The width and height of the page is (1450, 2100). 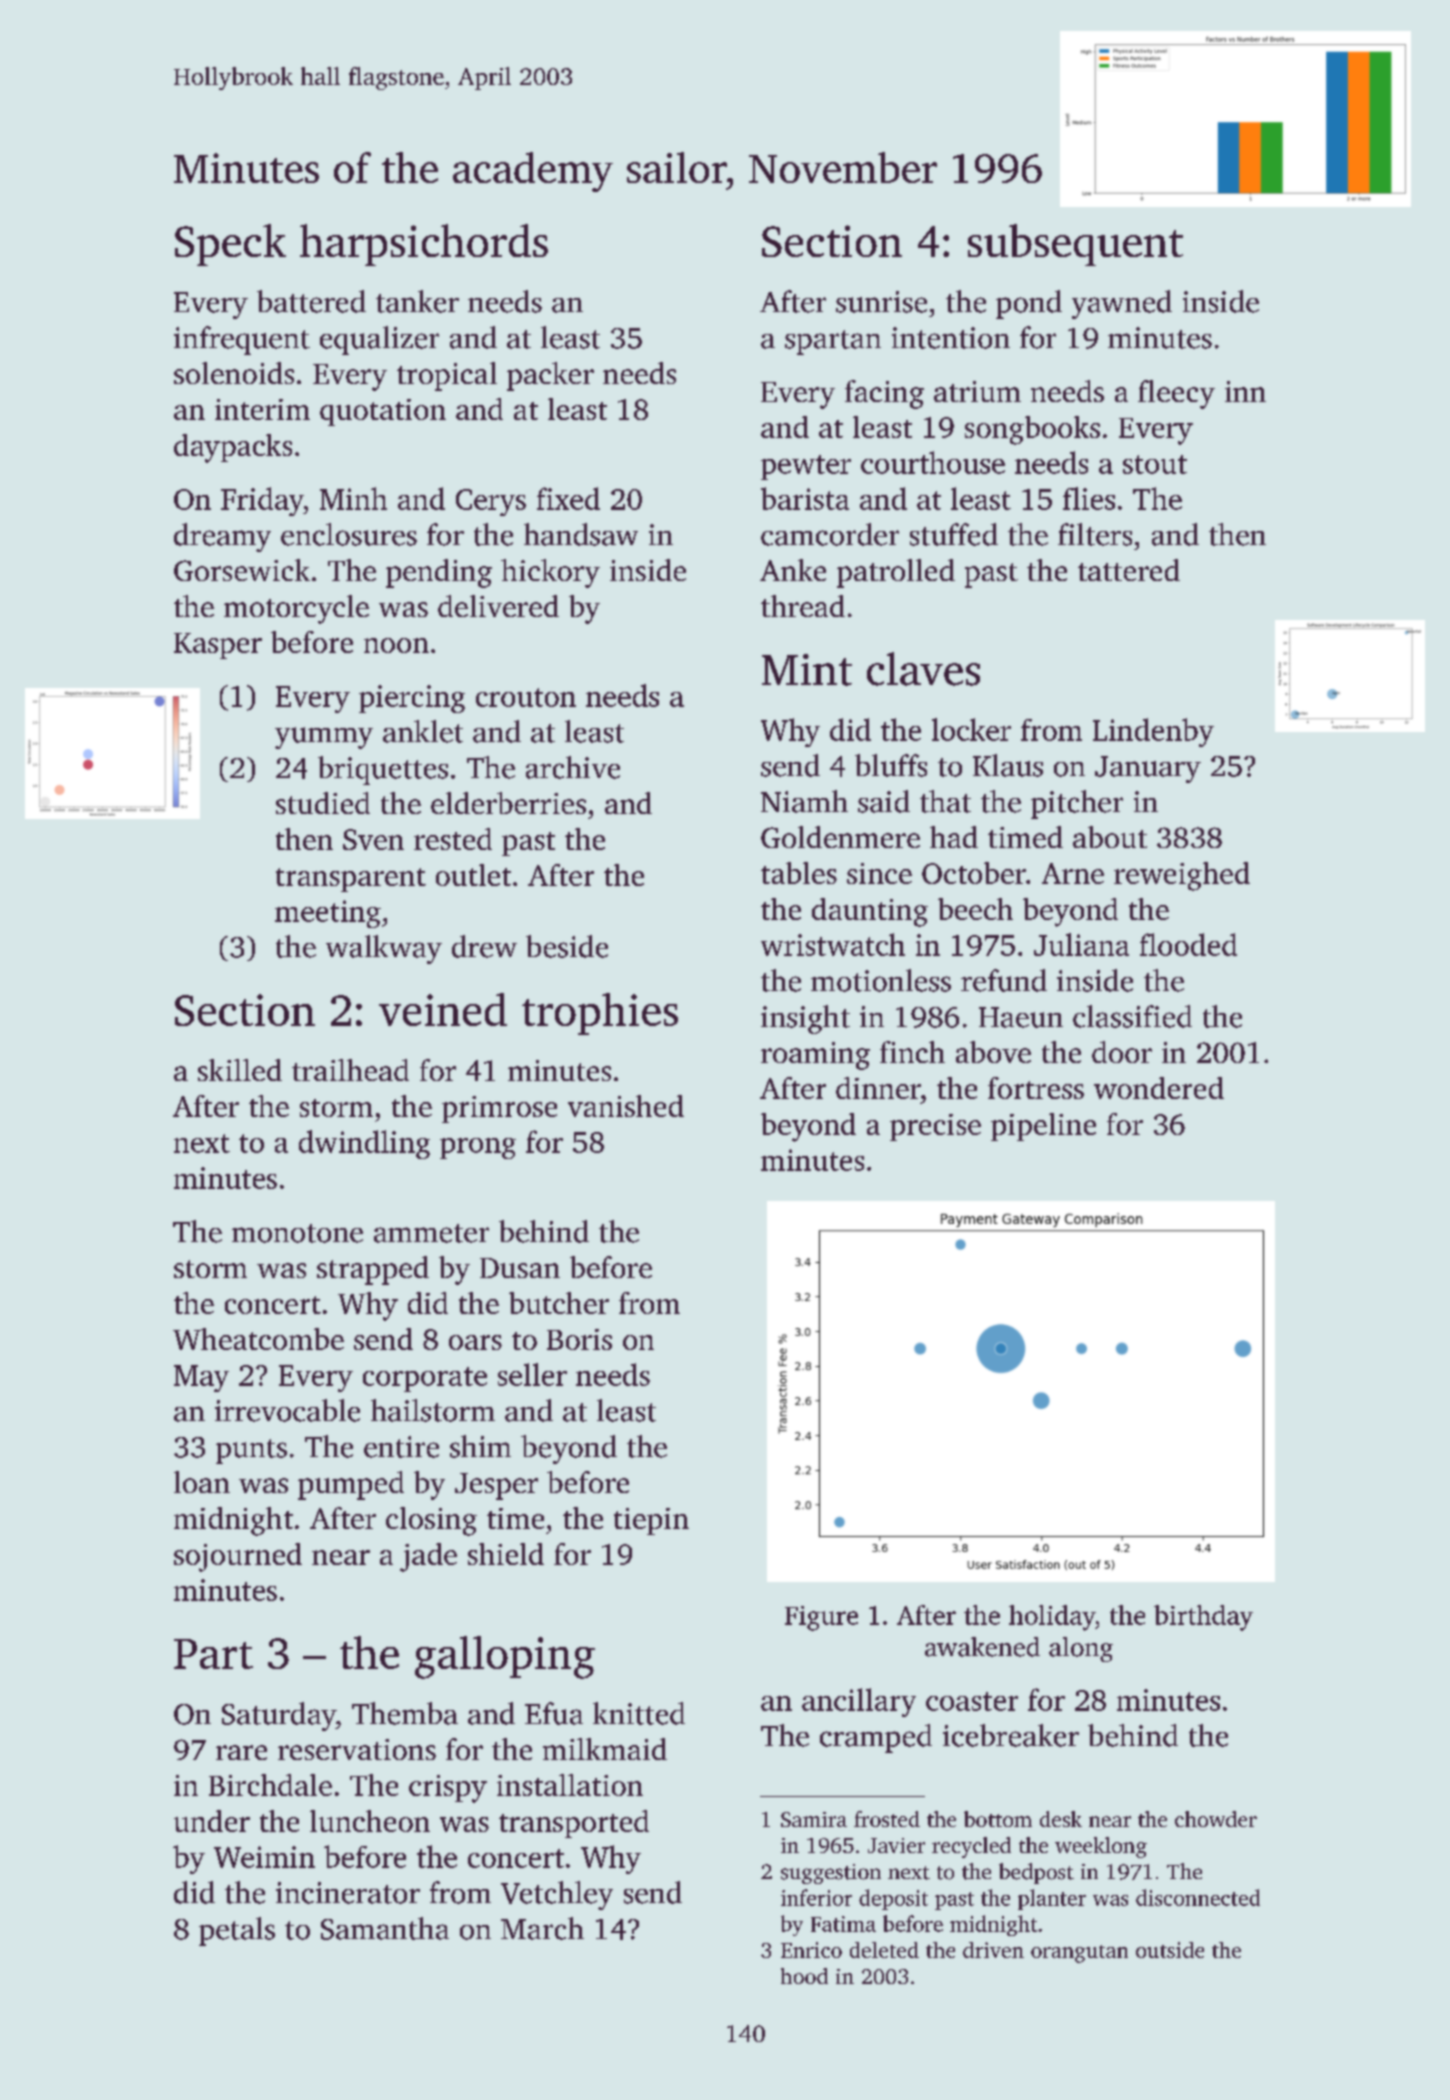 I want to click on harpsichords, so click(x=424, y=245).
